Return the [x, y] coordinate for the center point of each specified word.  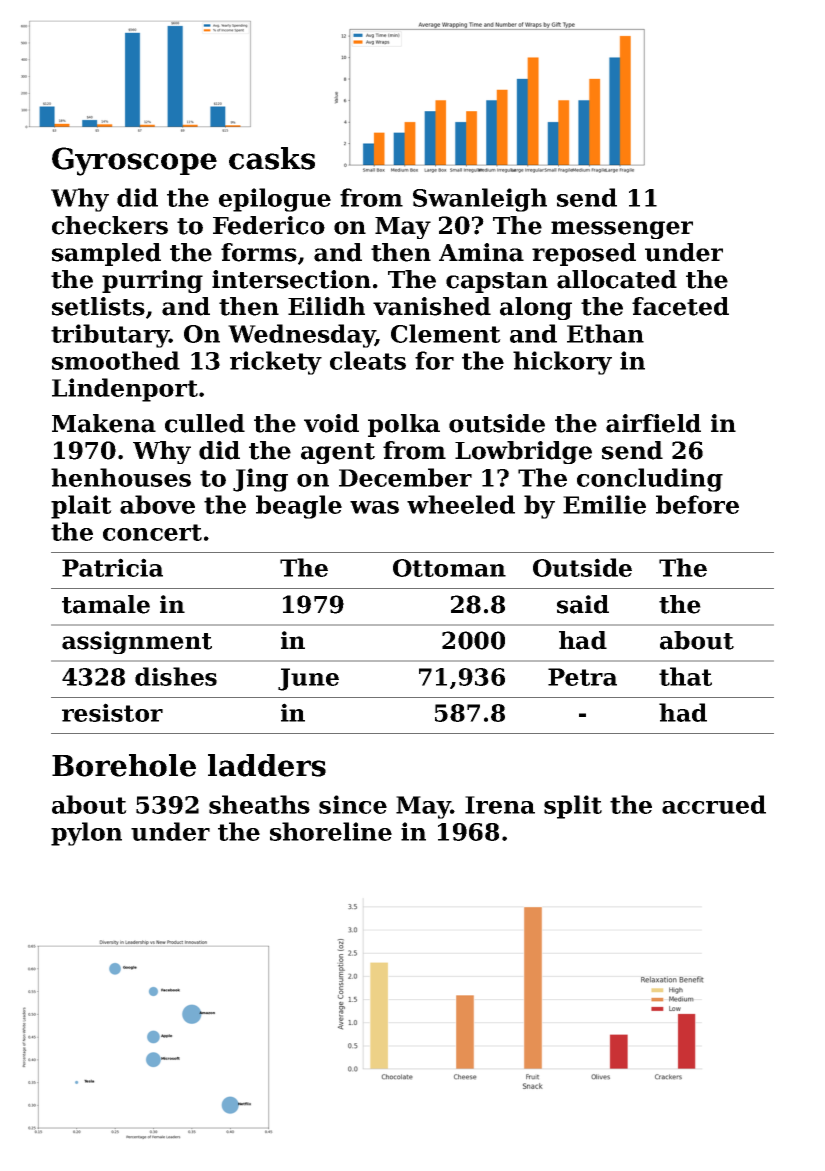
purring [152, 281]
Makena [104, 423]
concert [152, 532]
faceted [680, 306]
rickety [276, 363]
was [374, 507]
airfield [653, 423]
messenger [622, 230]
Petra [582, 677]
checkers [110, 225]
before [697, 504]
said [583, 604]
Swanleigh [480, 200]
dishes [176, 676]
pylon [86, 834]
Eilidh [326, 306]
